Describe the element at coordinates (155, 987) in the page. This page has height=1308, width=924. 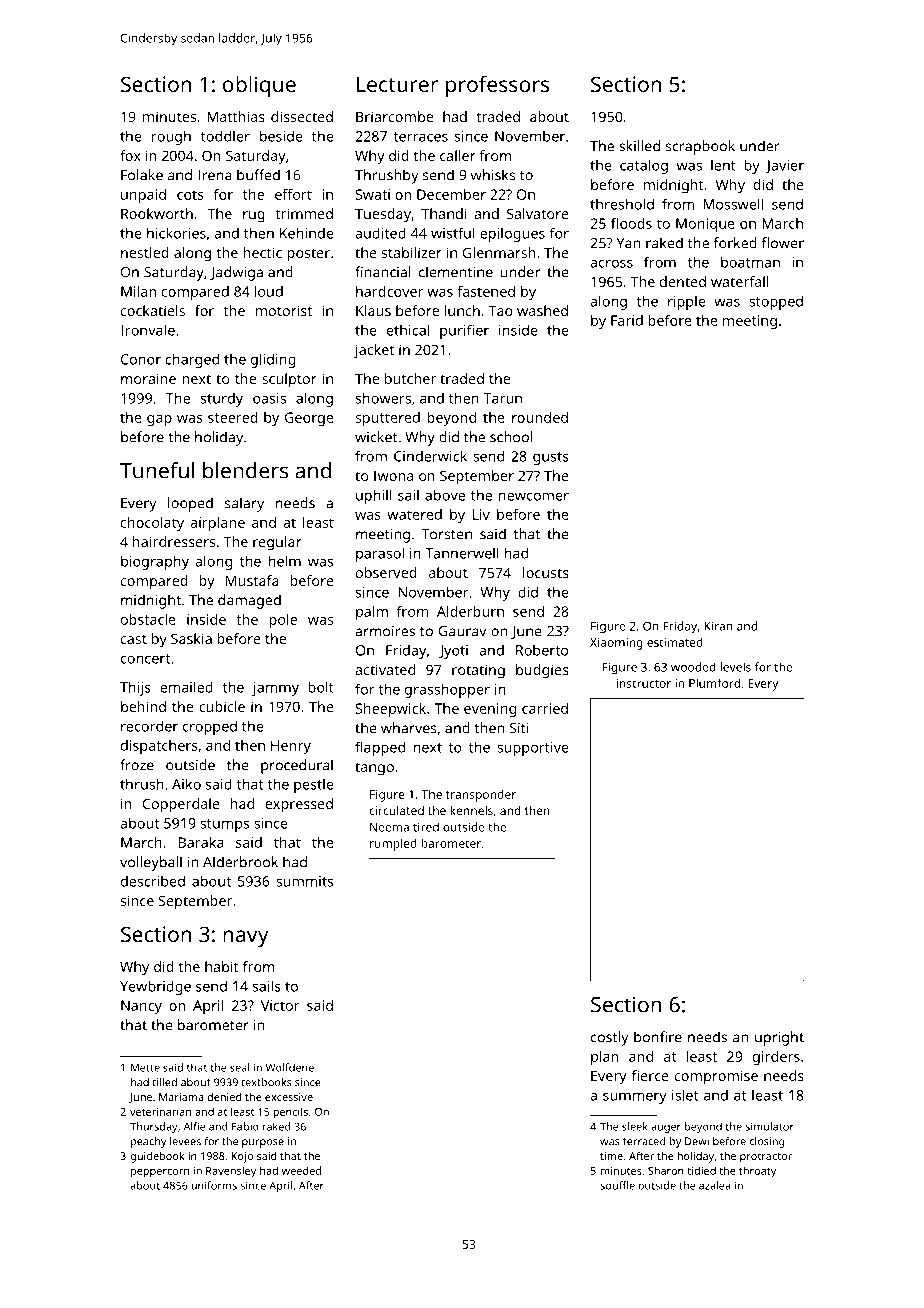
I see `Yewbridge` at that location.
